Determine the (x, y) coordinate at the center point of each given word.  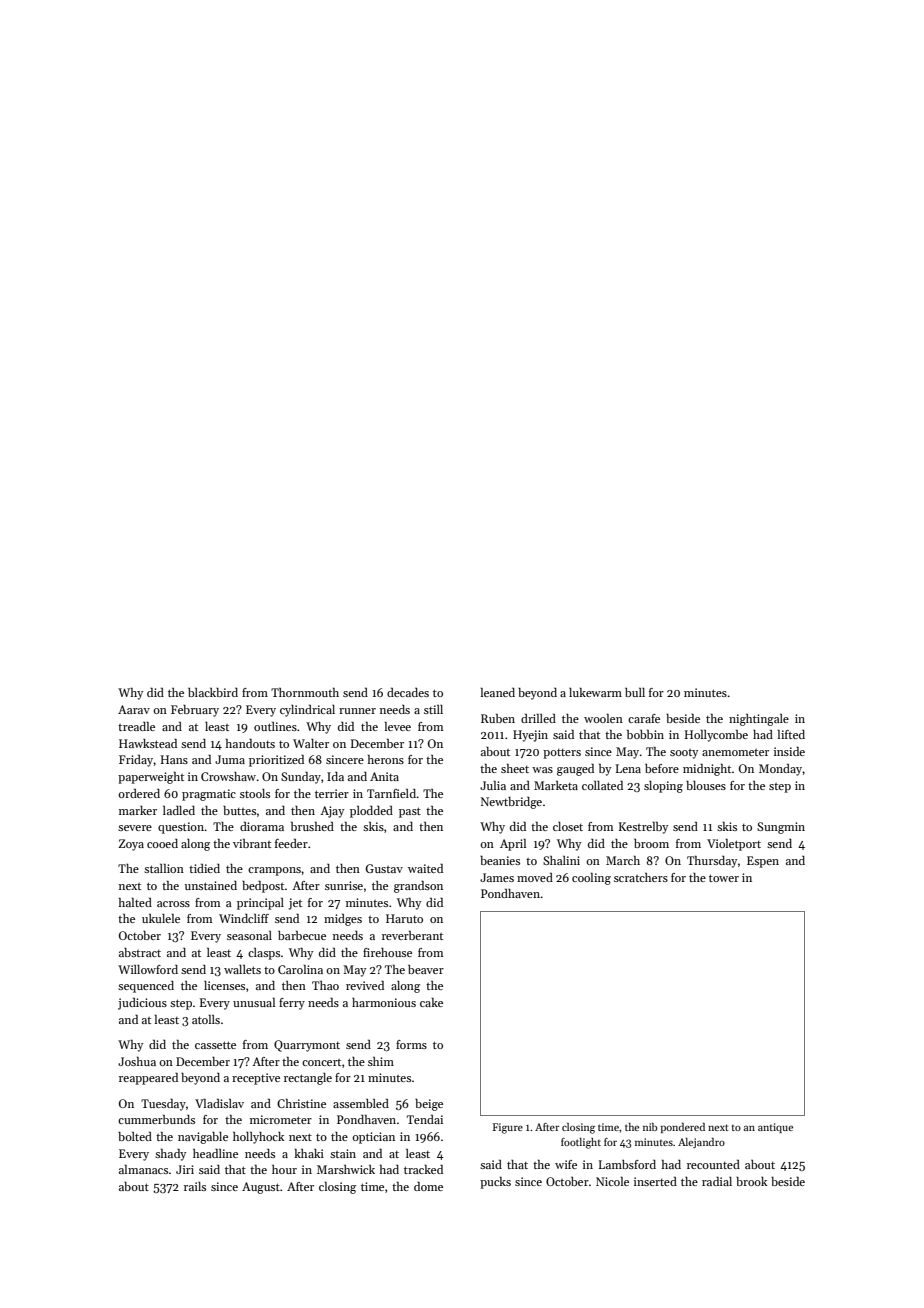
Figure (508, 1128)
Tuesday (163, 1105)
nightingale (759, 720)
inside (789, 751)
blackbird (213, 692)
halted (135, 902)
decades (408, 692)
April (513, 845)
